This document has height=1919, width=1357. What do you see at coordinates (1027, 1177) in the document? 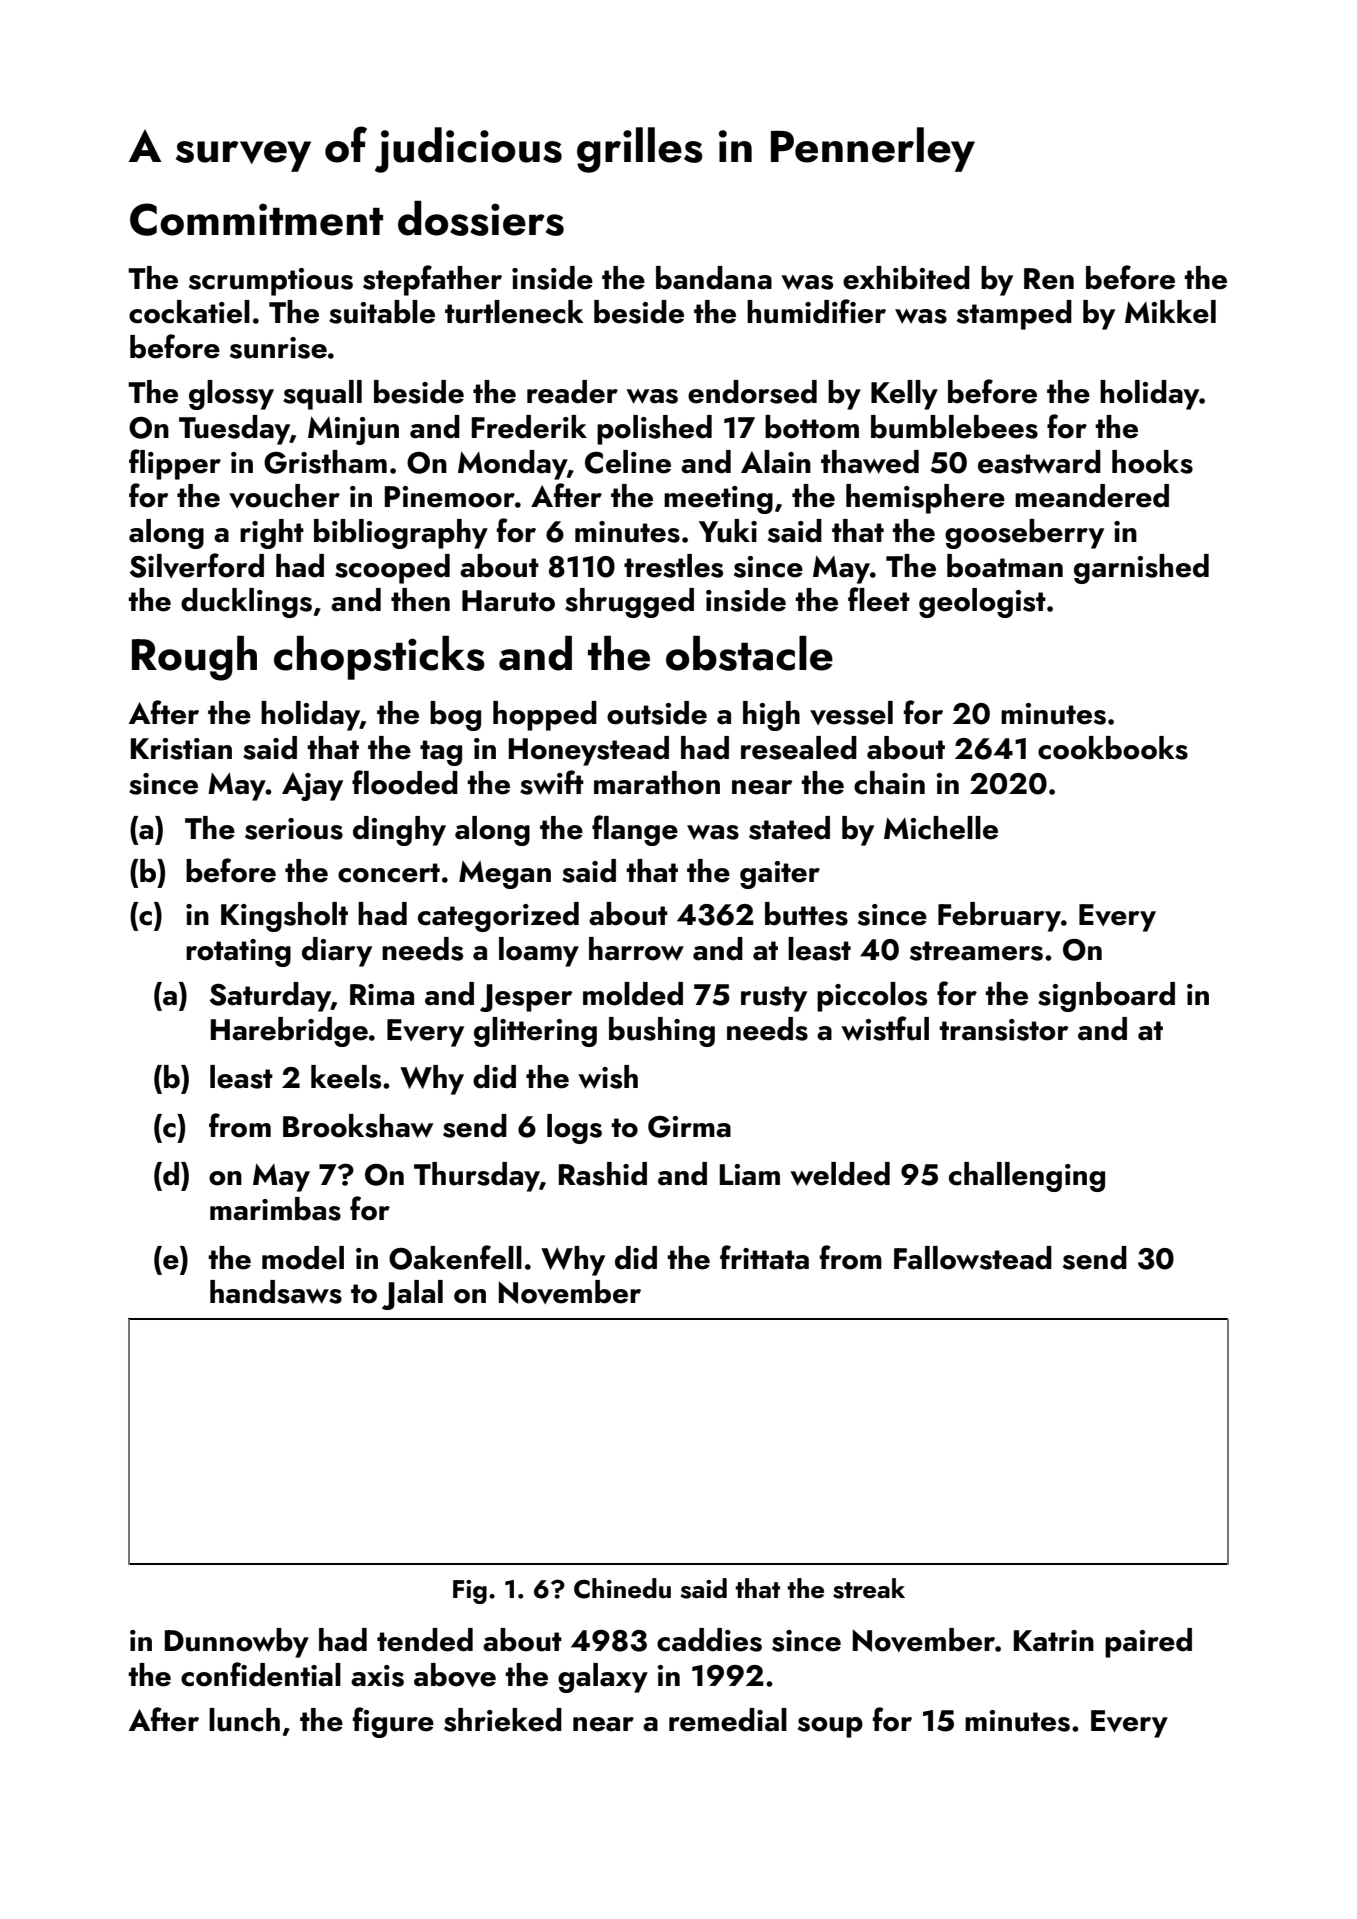
I see `challenging` at bounding box center [1027, 1177].
